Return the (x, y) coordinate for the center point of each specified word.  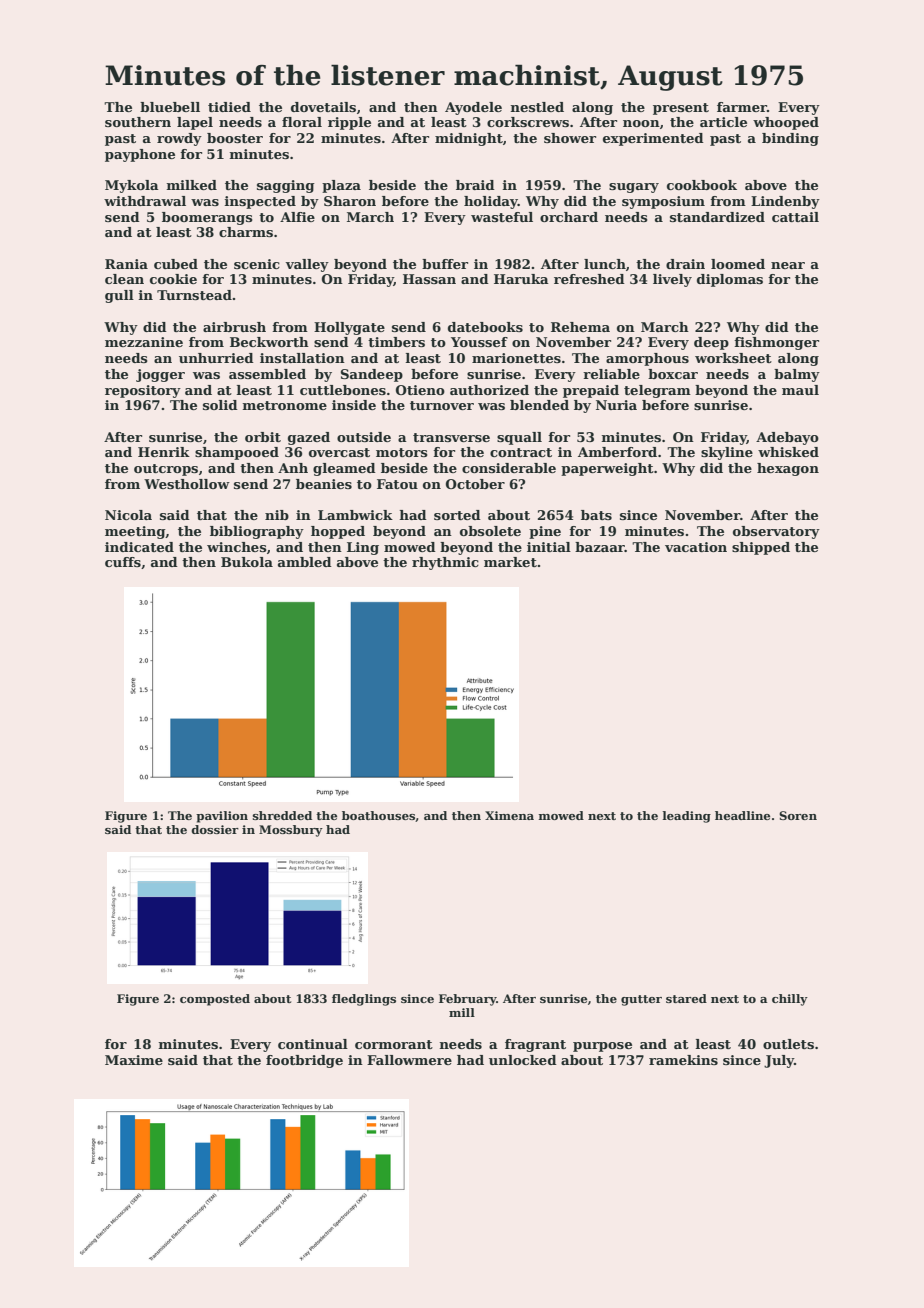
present (681, 109)
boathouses (378, 815)
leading (687, 817)
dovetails (323, 107)
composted (215, 1000)
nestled (537, 107)
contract (521, 452)
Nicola (128, 515)
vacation (696, 547)
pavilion (222, 817)
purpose (602, 1047)
